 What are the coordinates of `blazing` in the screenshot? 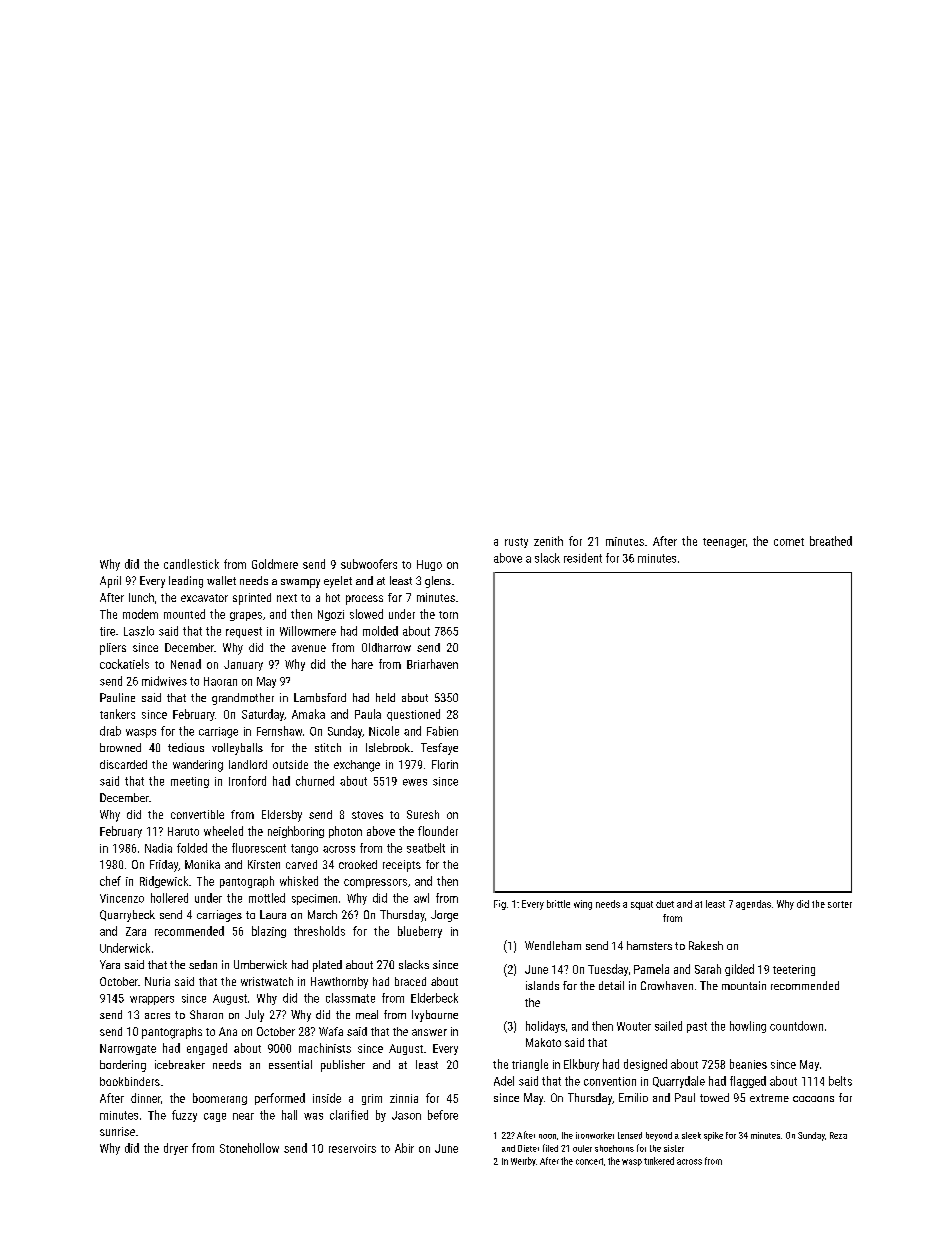 It's located at (269, 932).
